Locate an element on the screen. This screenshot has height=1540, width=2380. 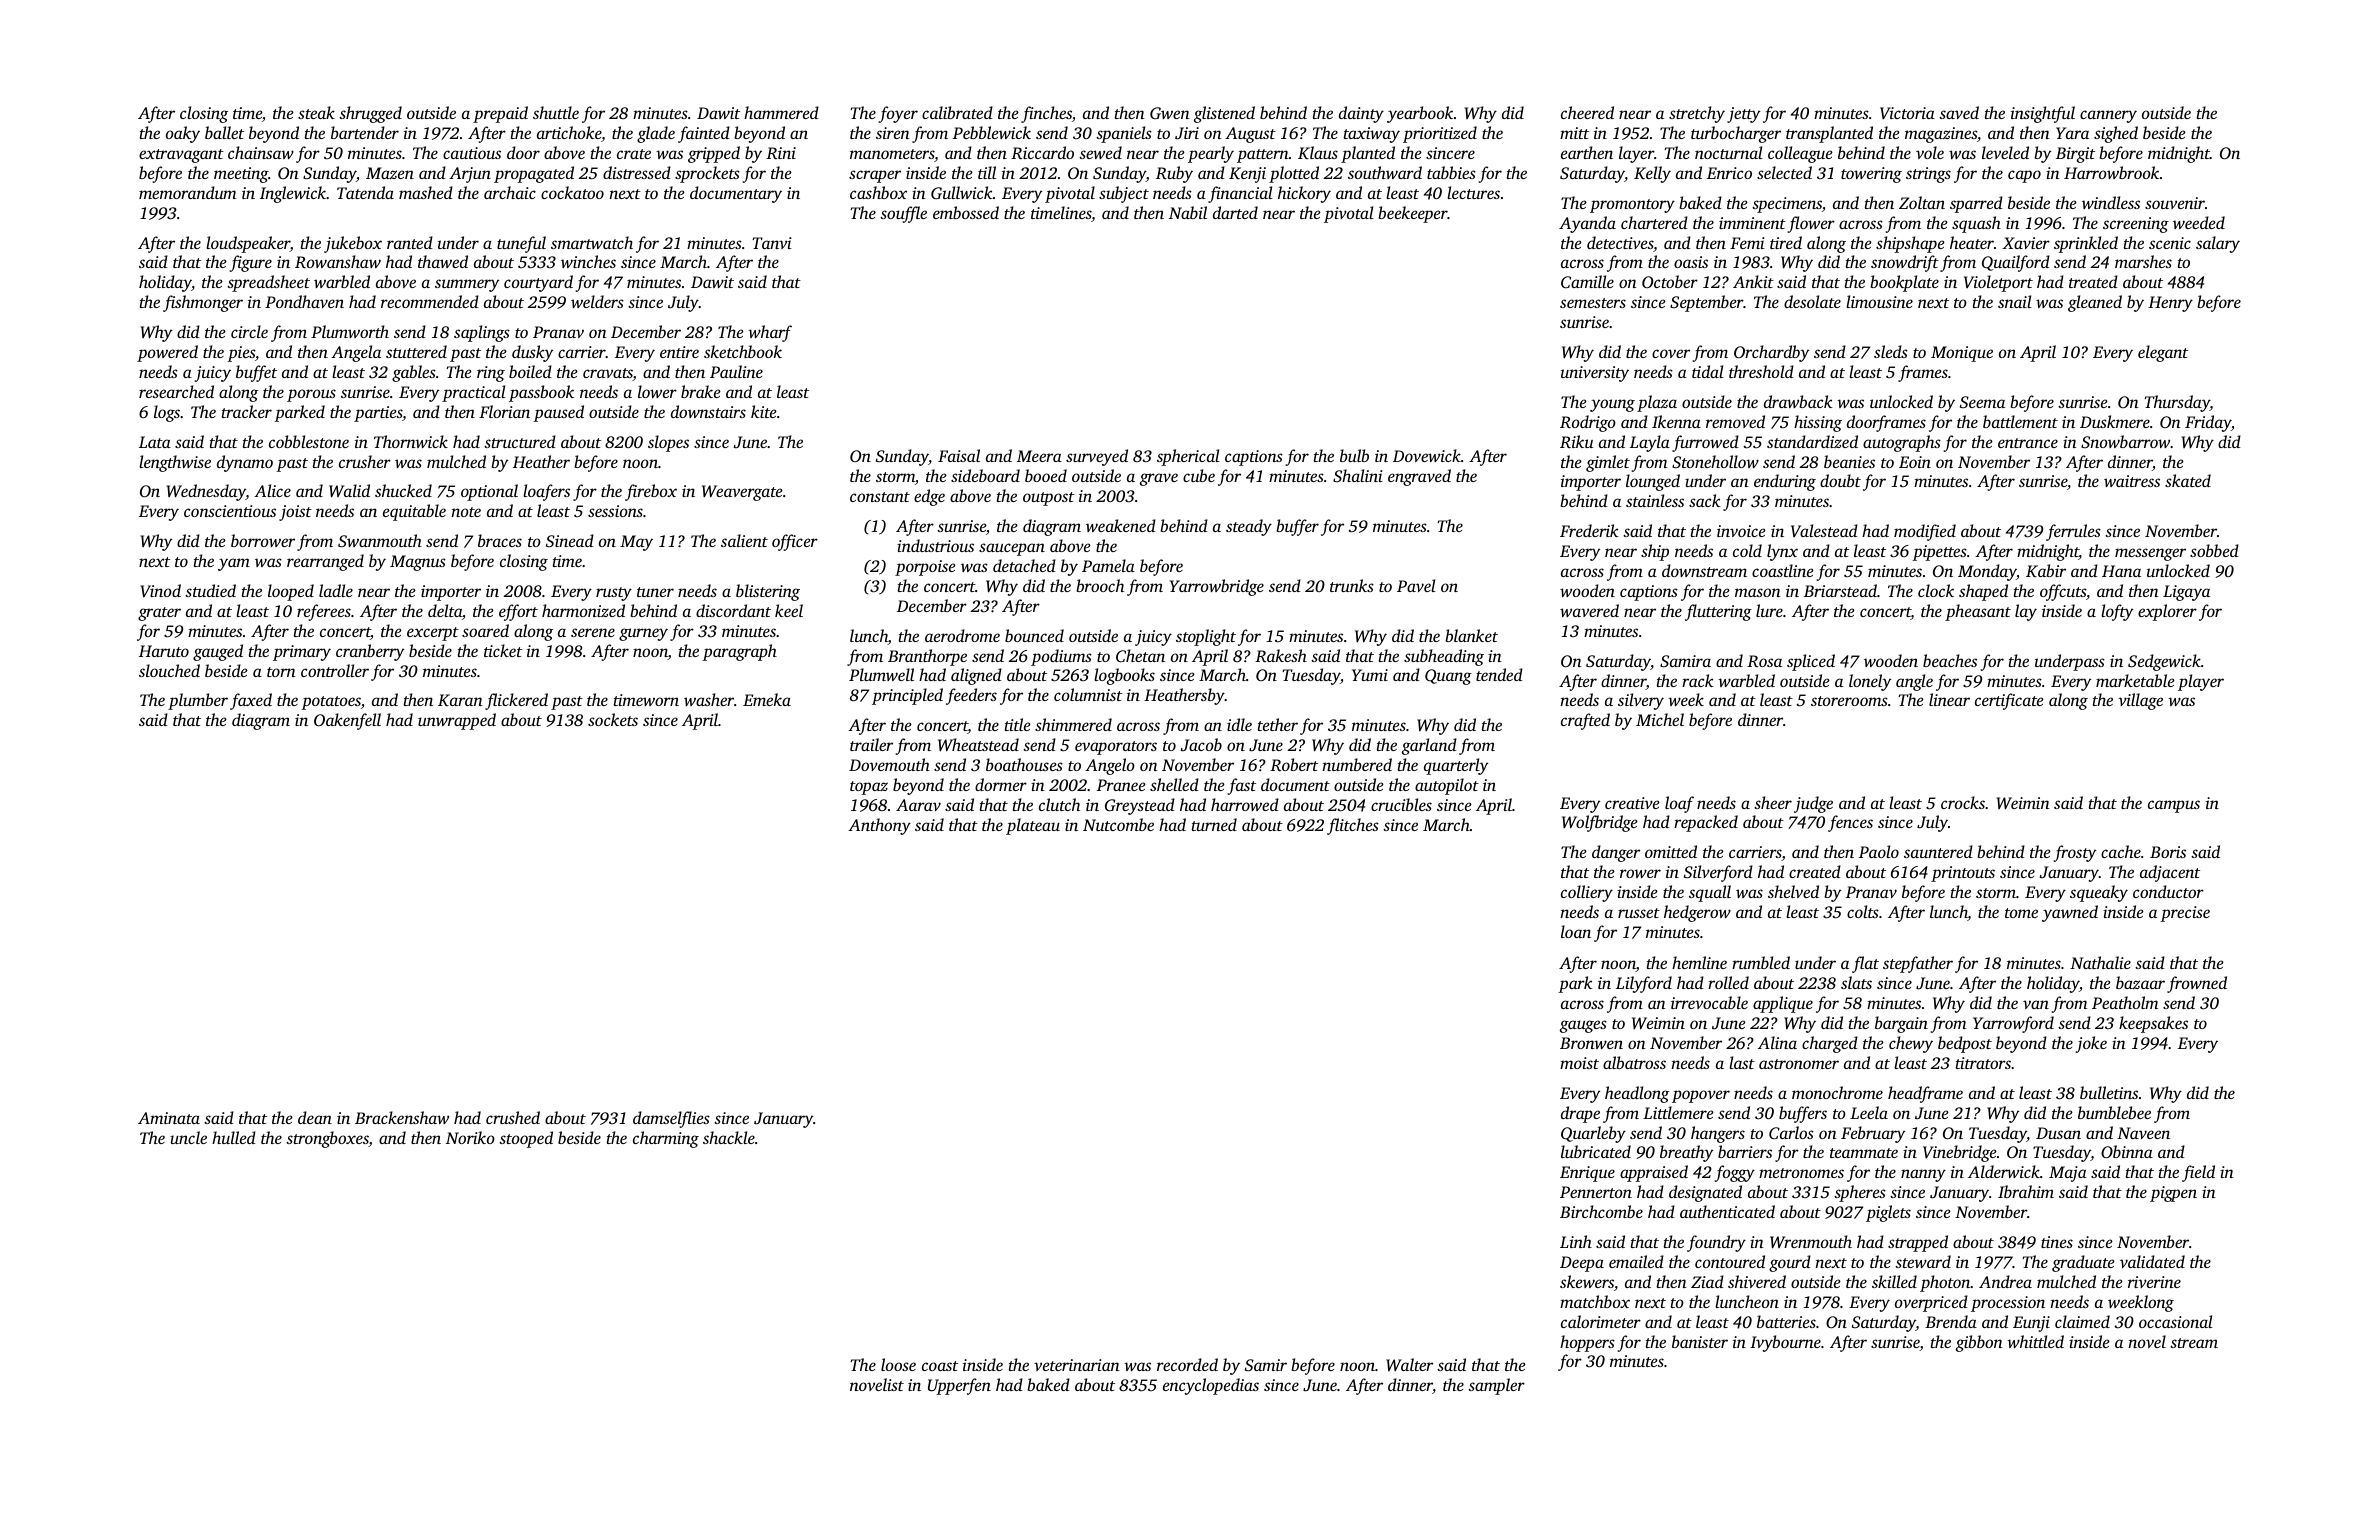
entrance is located at coordinates (2028, 443).
